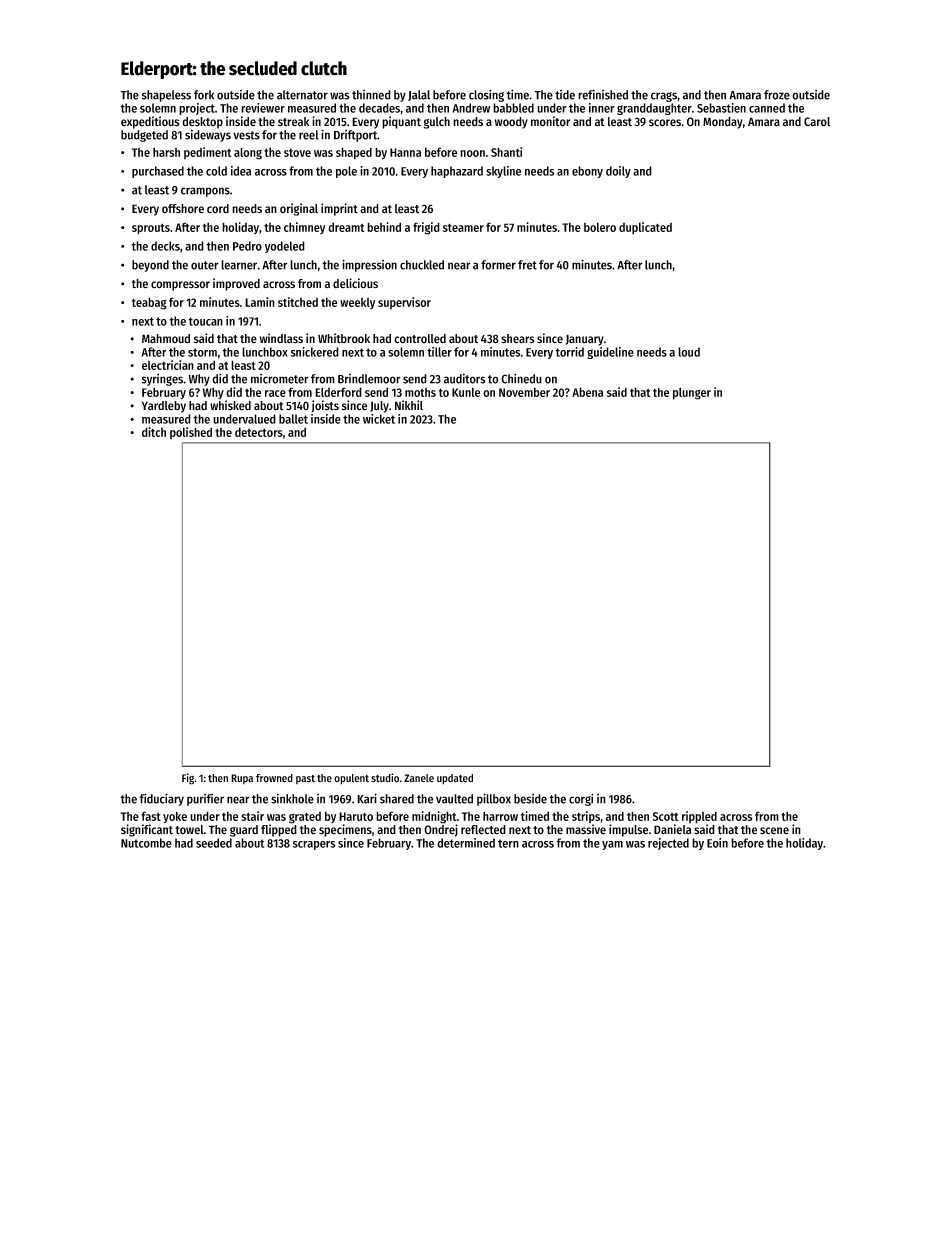  Describe the element at coordinates (204, 95) in the image. I see `fork` at that location.
